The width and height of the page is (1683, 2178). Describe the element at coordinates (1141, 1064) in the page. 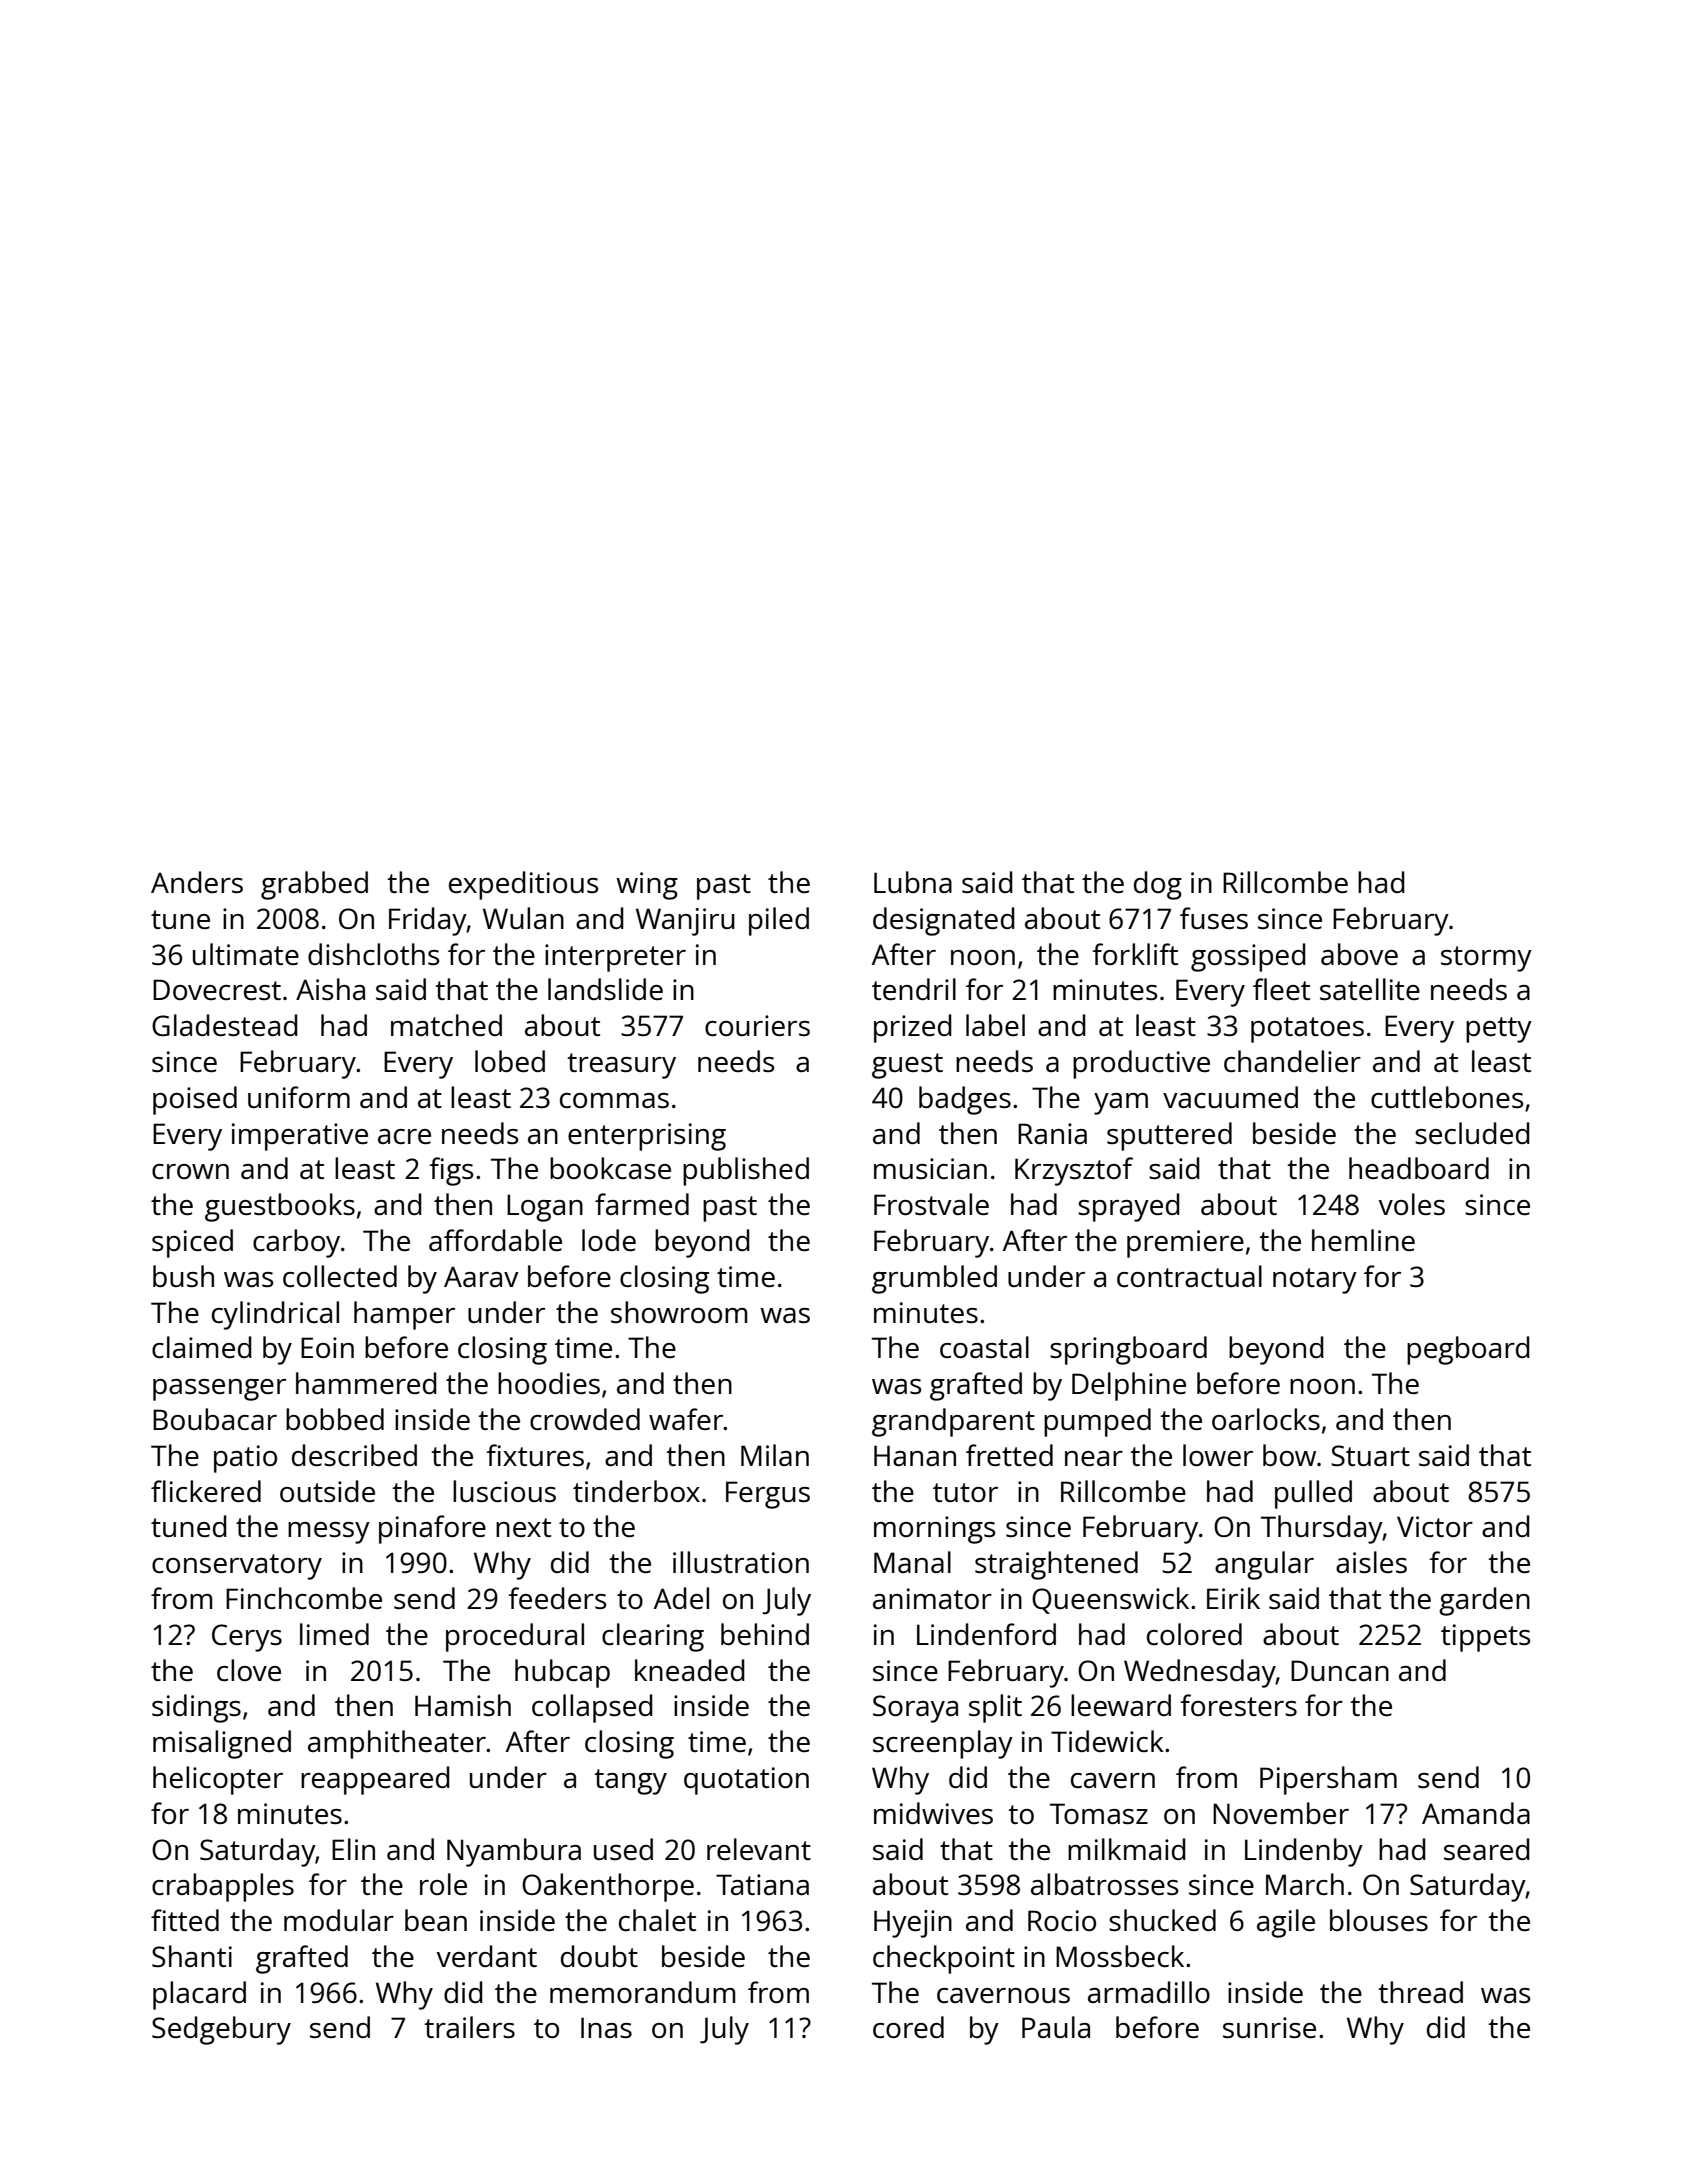

I see `productive` at that location.
